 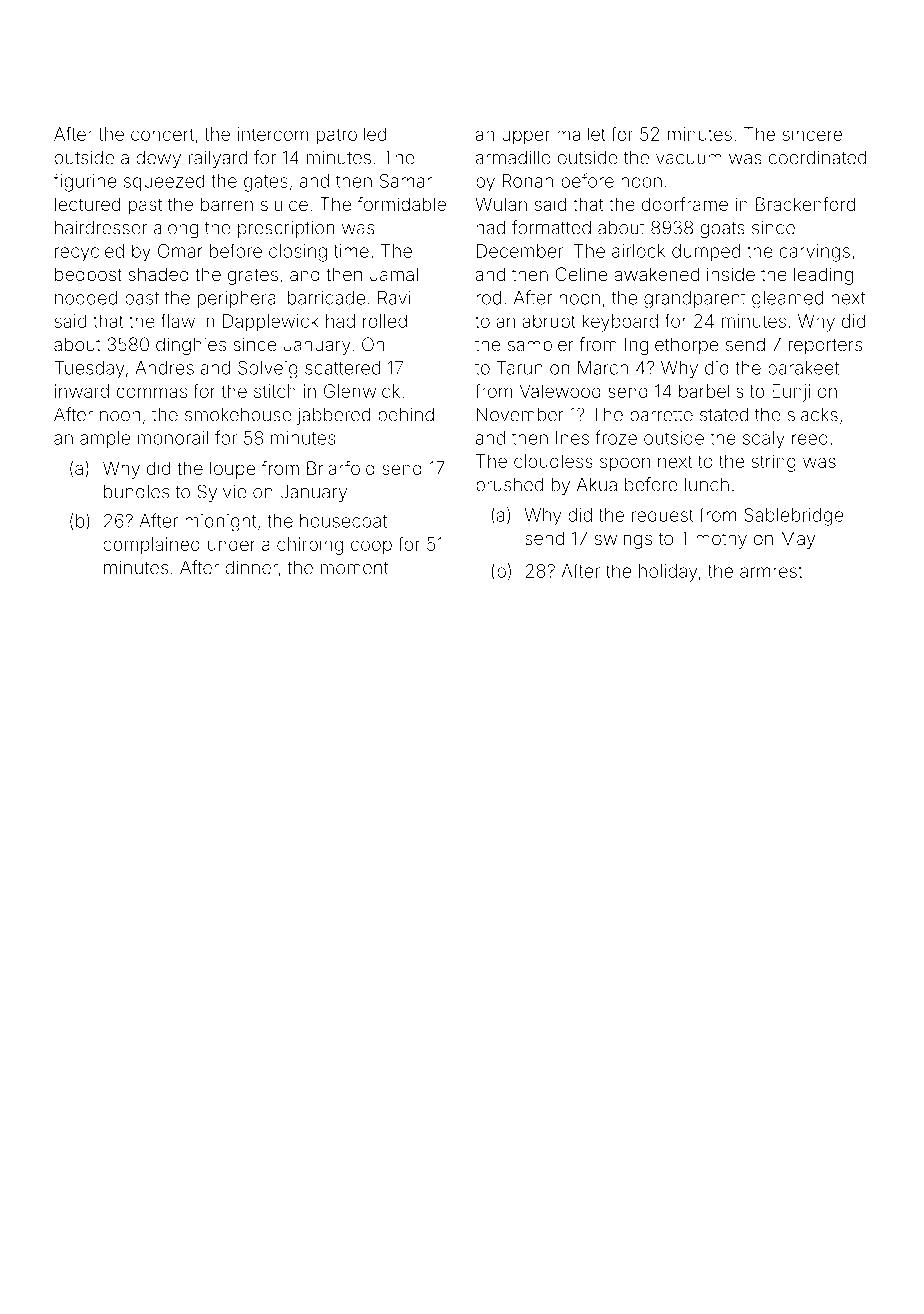 I want to click on string, so click(x=774, y=463).
